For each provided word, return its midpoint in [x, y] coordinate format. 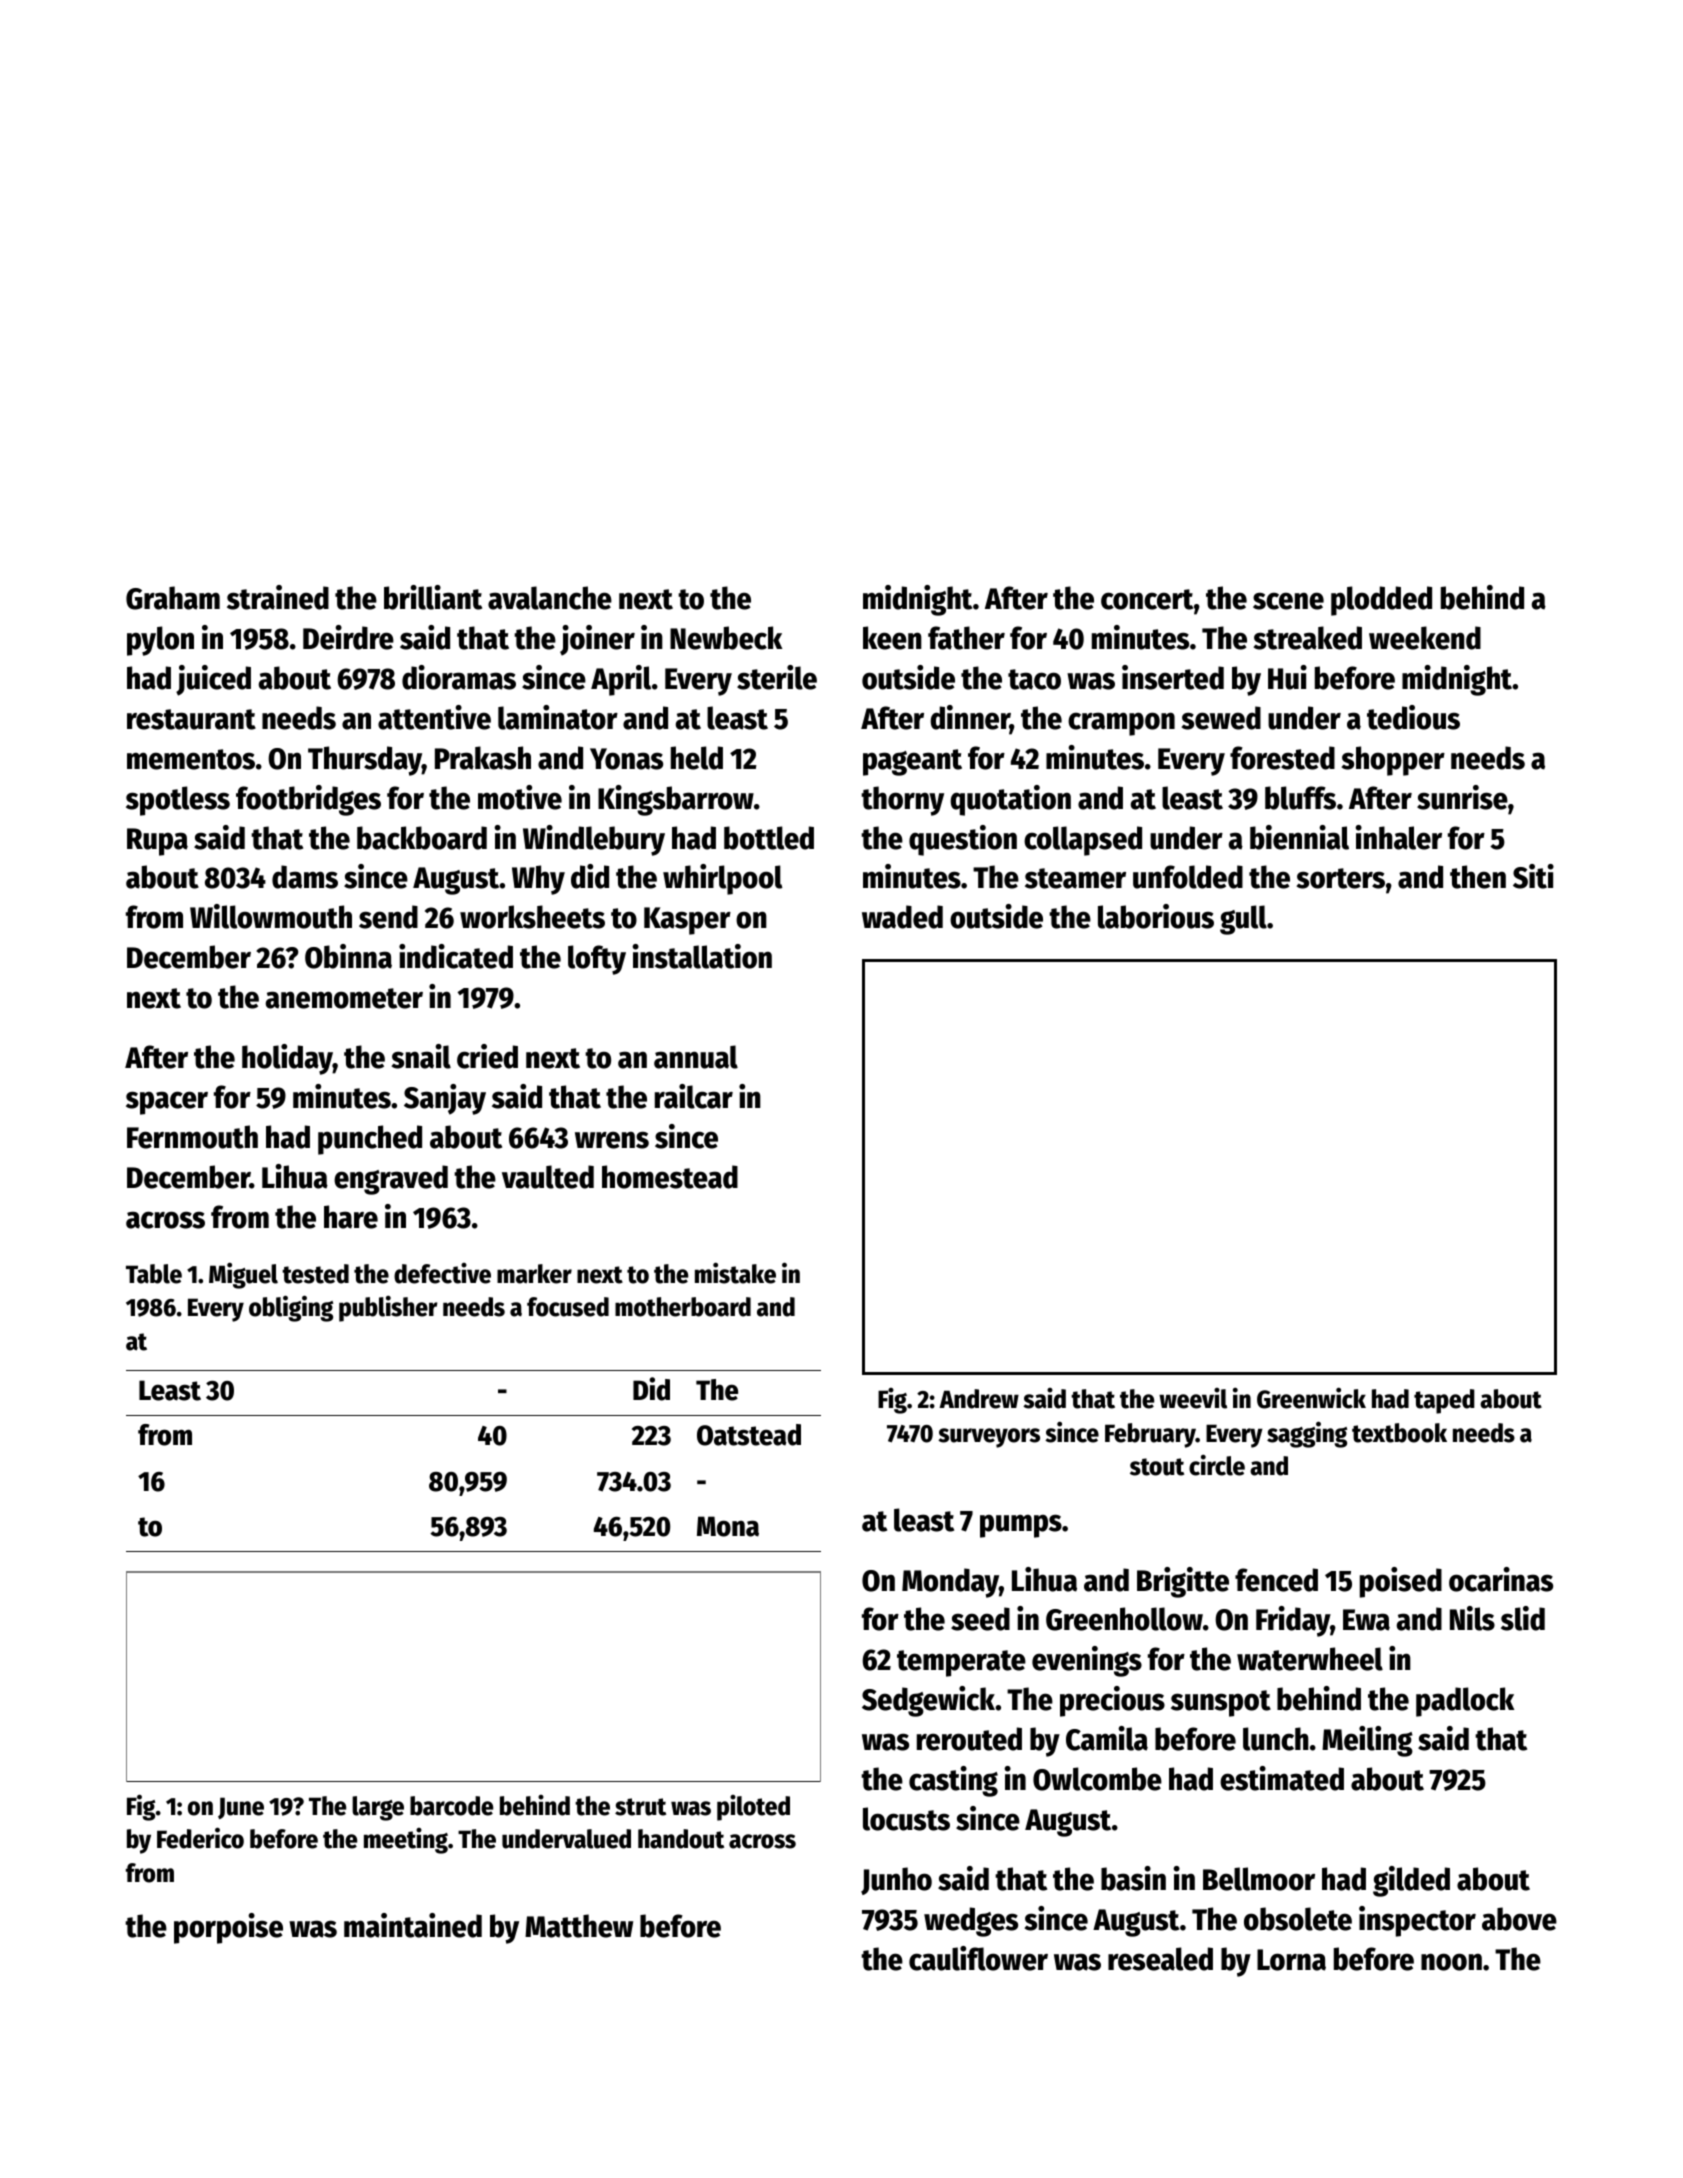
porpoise [228, 1928]
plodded [1381, 601]
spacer [167, 1103]
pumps [1021, 1526]
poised [1401, 1582]
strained [278, 597]
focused [568, 1307]
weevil [1193, 1398]
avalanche [550, 598]
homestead [670, 1177]
